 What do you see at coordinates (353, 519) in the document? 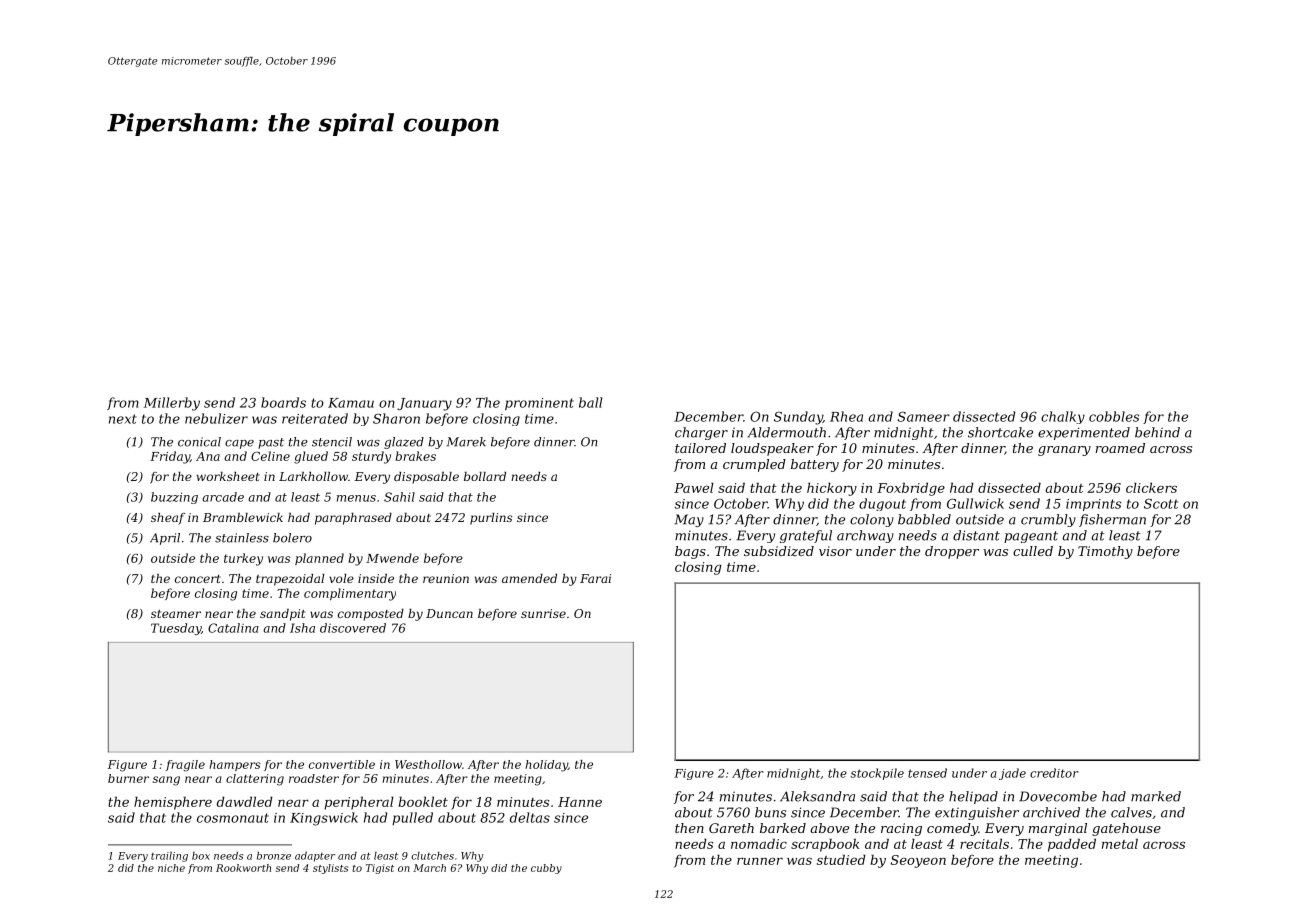
I see `paraphrased` at bounding box center [353, 519].
